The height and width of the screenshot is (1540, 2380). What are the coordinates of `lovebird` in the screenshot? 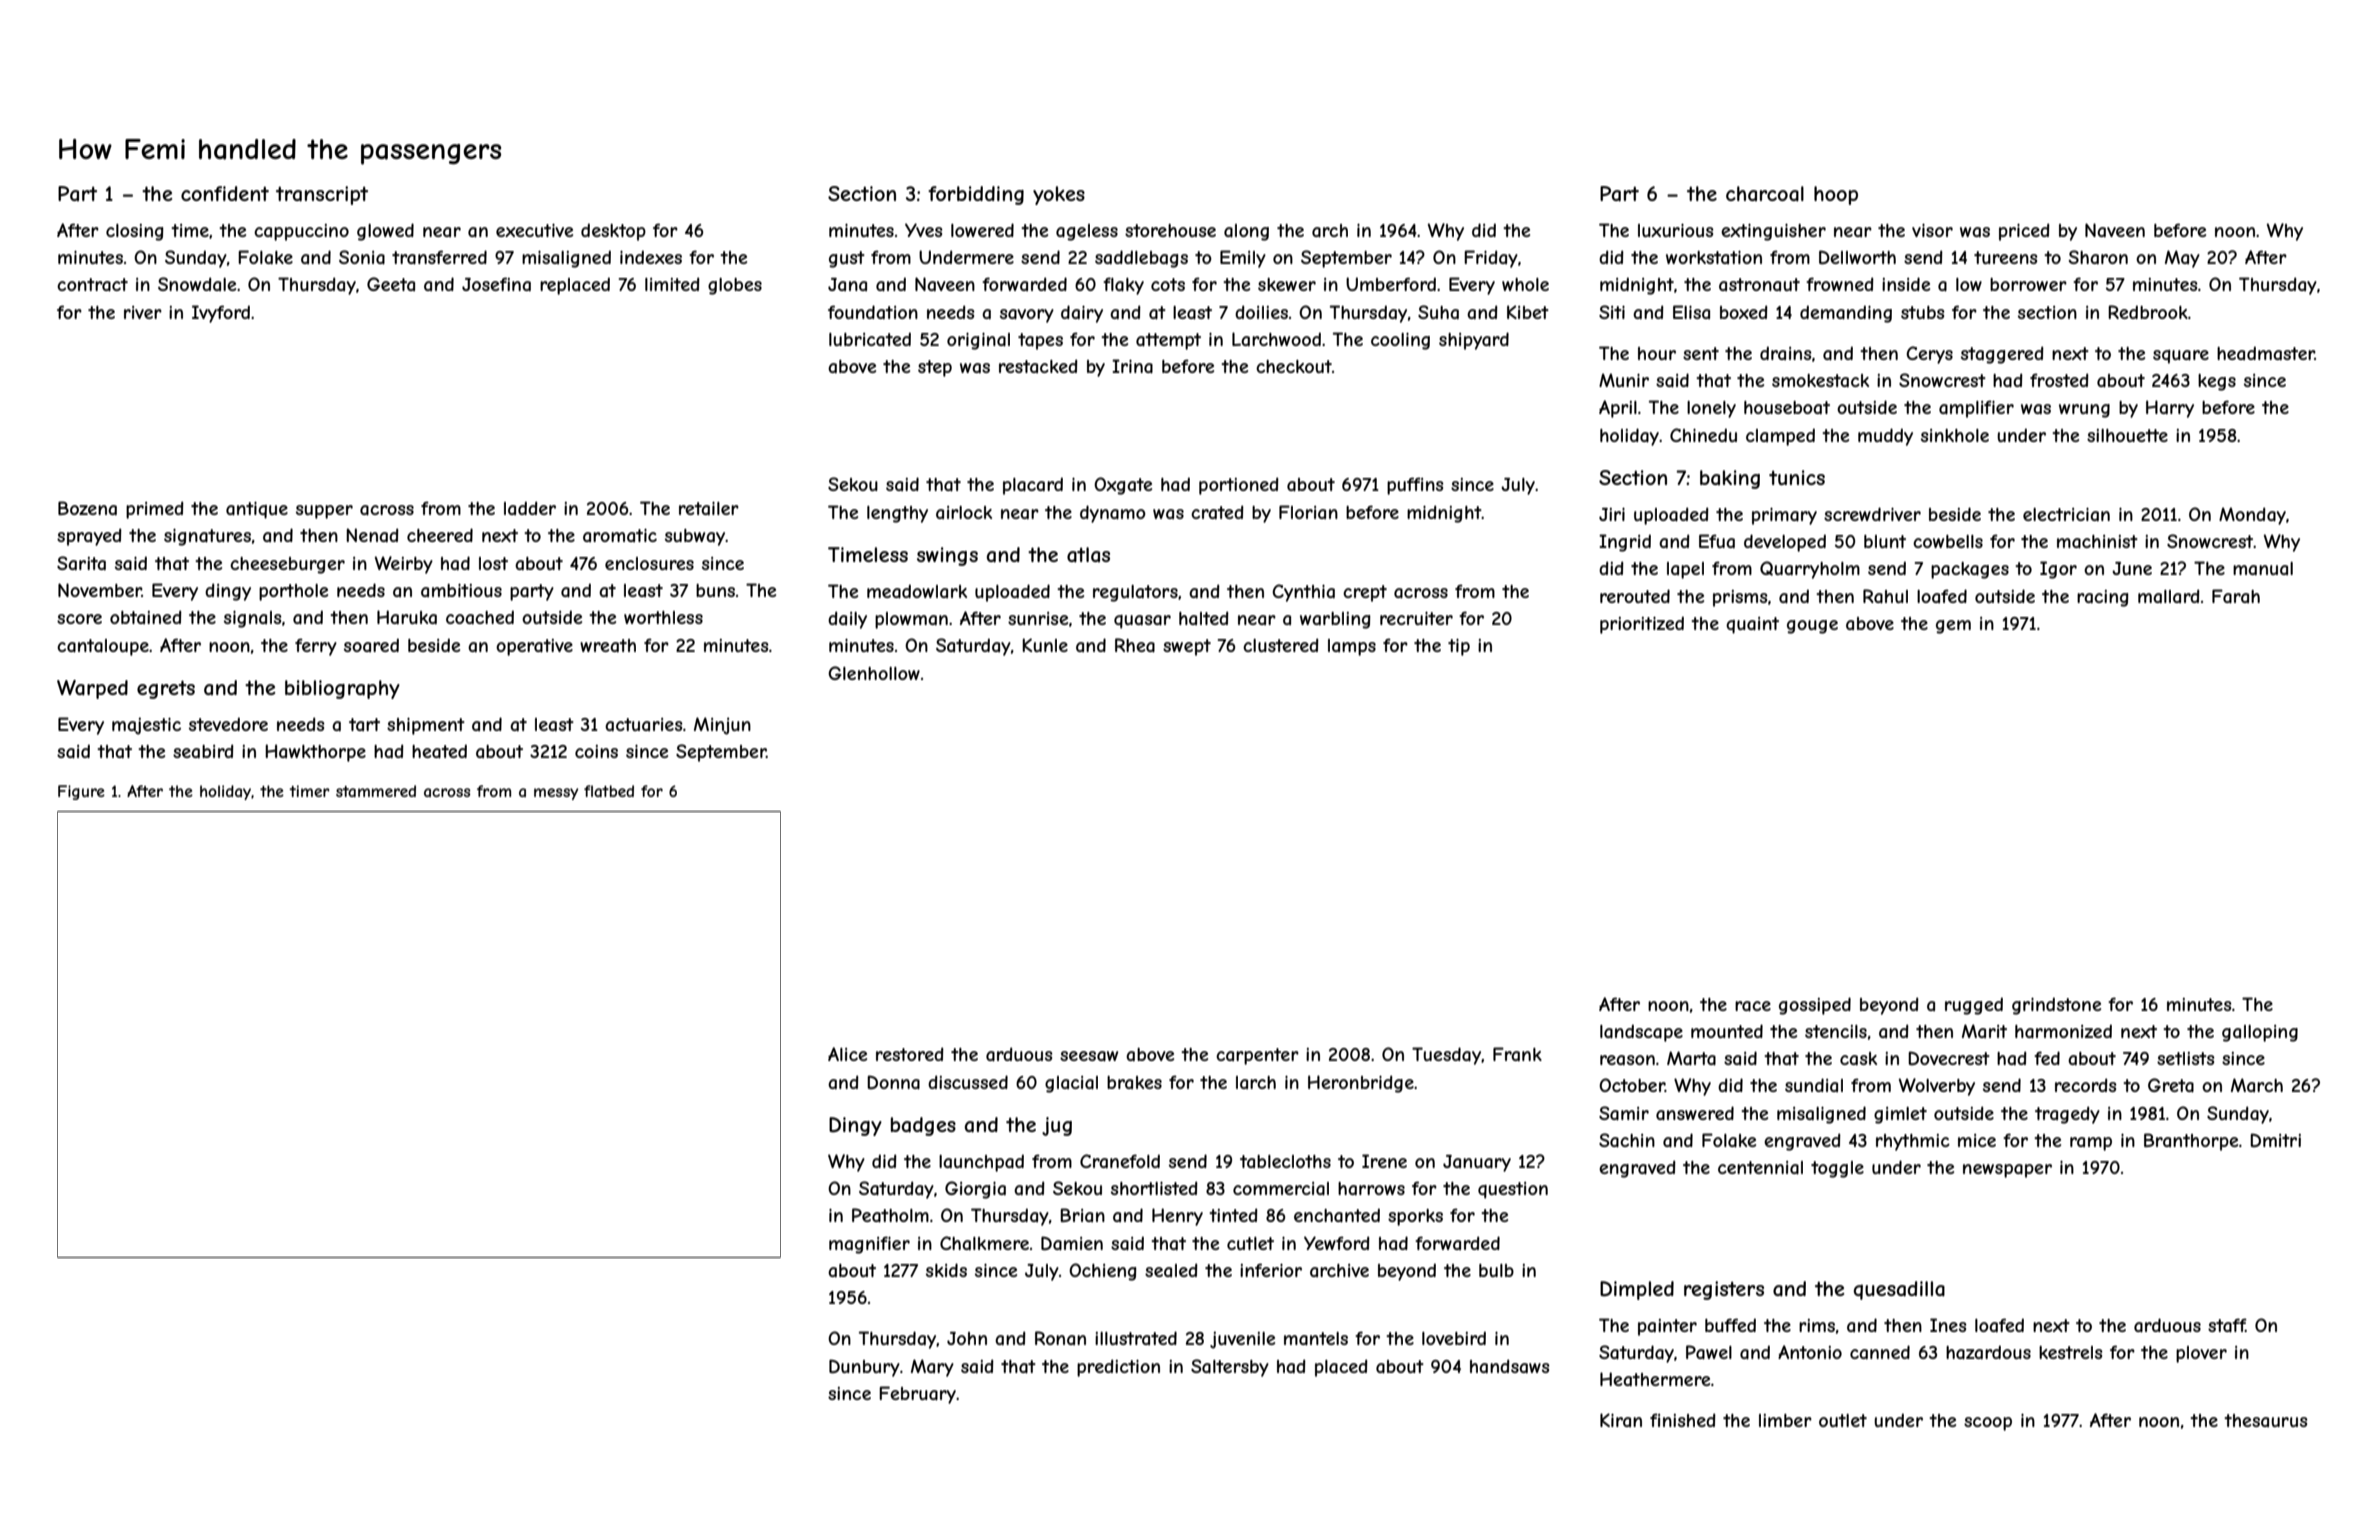 It's located at (1454, 1338).
